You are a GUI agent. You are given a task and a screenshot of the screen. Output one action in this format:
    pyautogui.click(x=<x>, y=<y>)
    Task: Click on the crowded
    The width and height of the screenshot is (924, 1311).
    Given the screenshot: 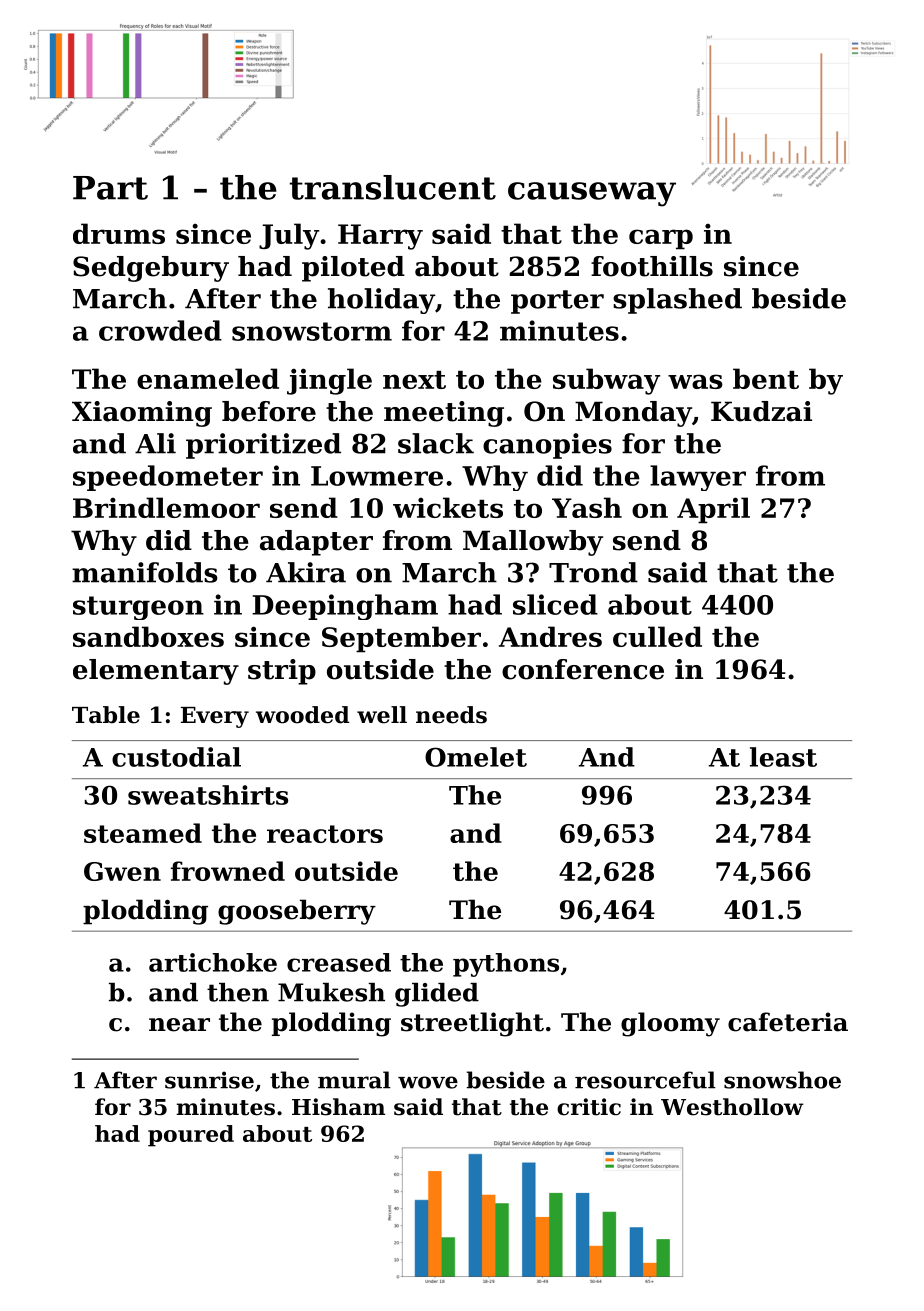 What is the action you would take?
    pyautogui.click(x=160, y=330)
